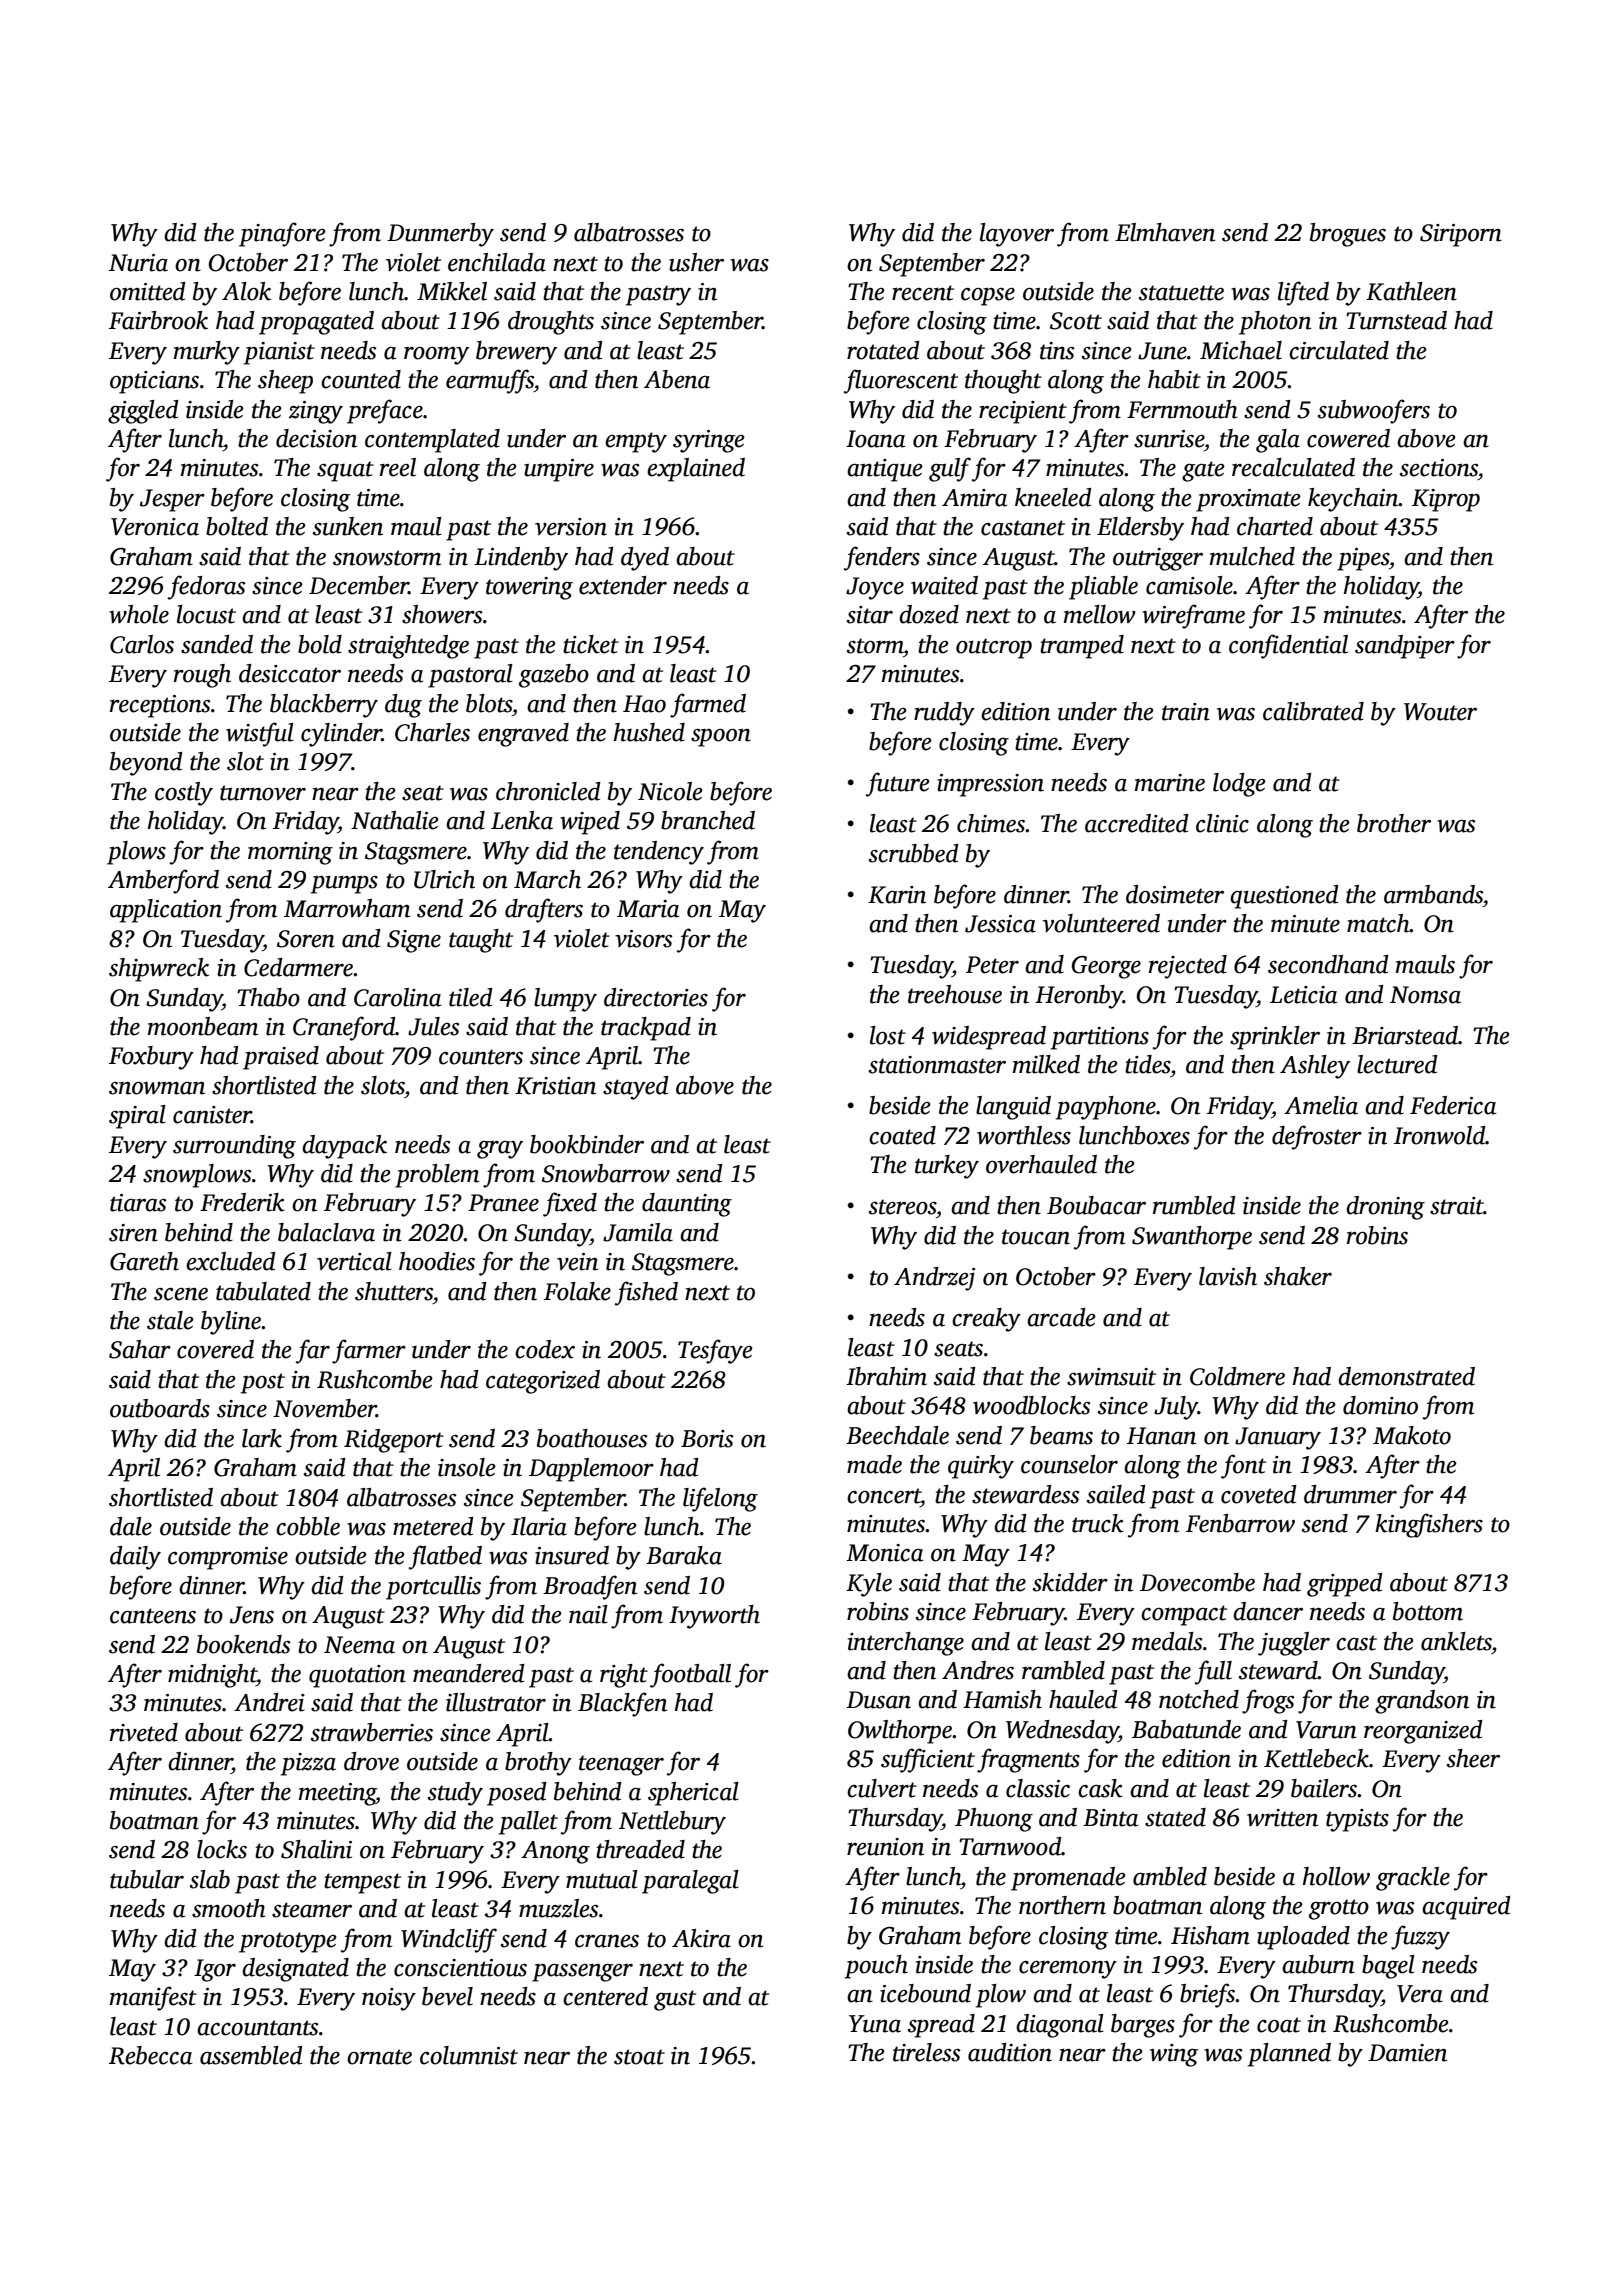 The width and height of the screenshot is (1620, 2292). I want to click on Wouter, so click(1440, 712).
